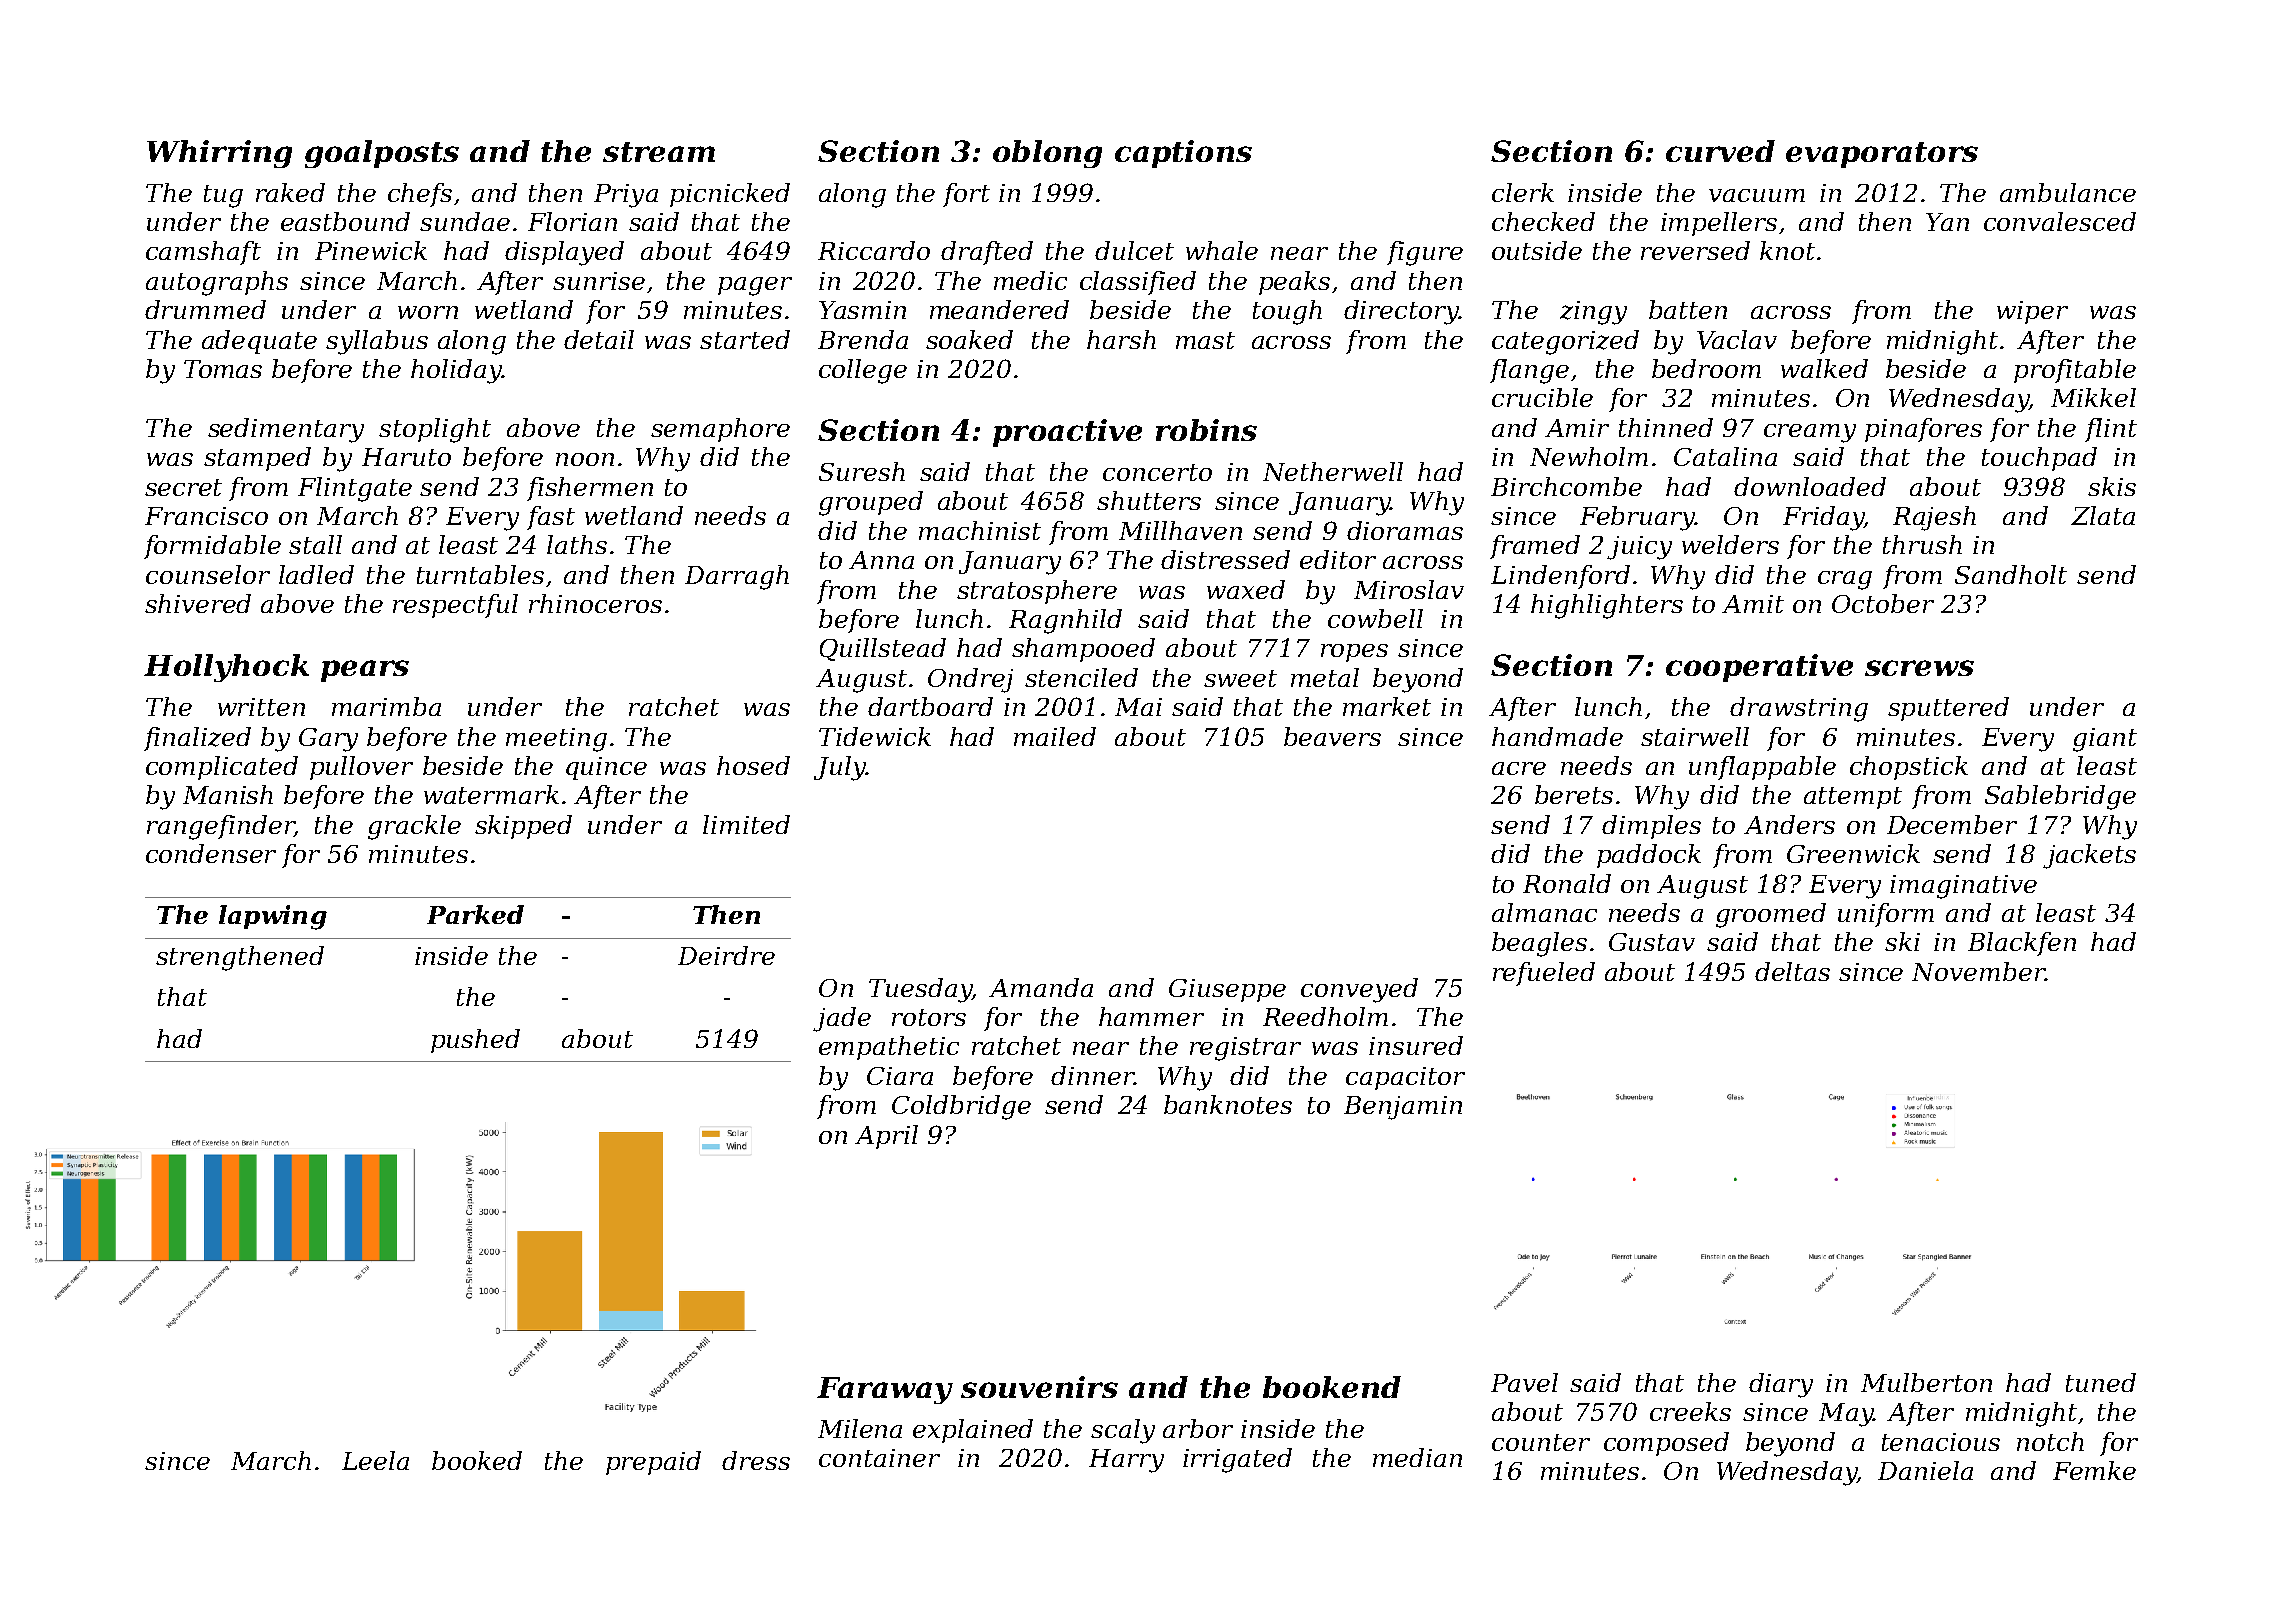  What do you see at coordinates (659, 152) in the page?
I see `stream` at bounding box center [659, 152].
